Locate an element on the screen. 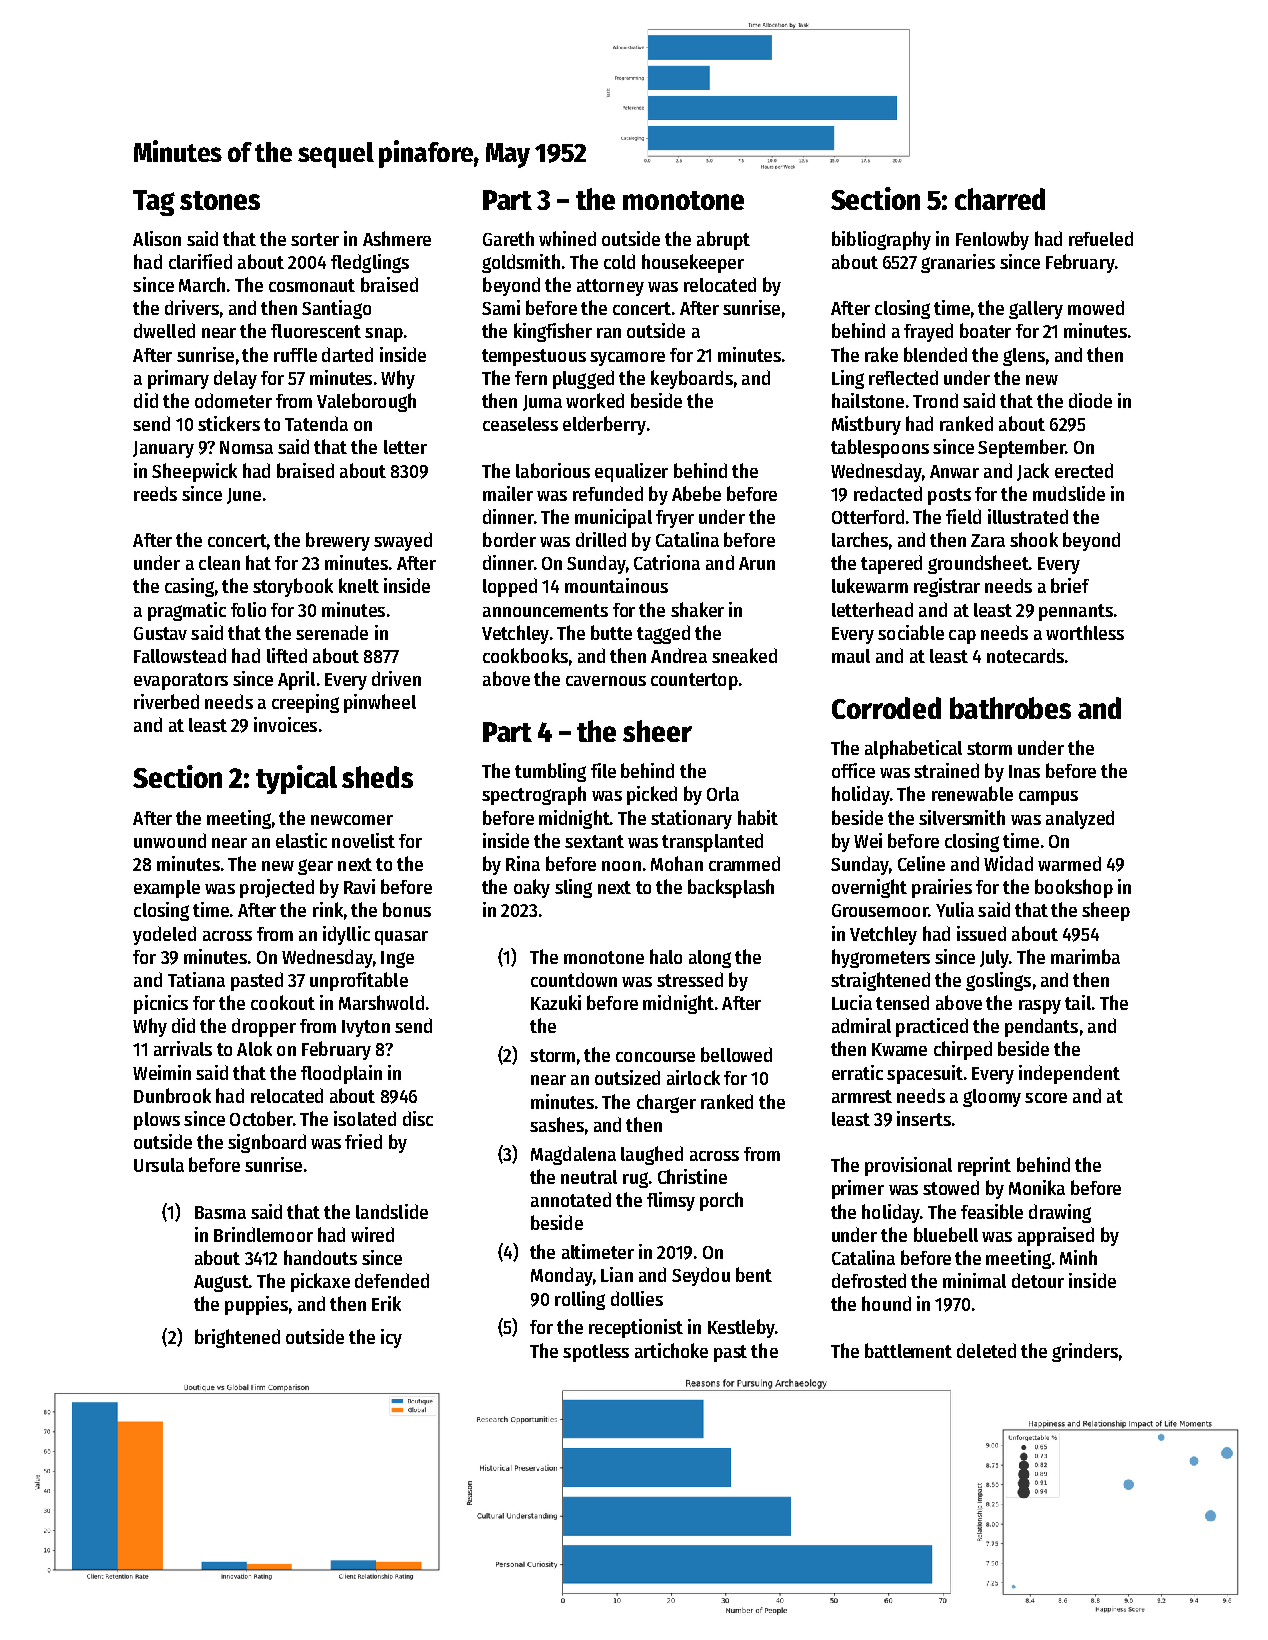  floodplain is located at coordinates (341, 1074).
